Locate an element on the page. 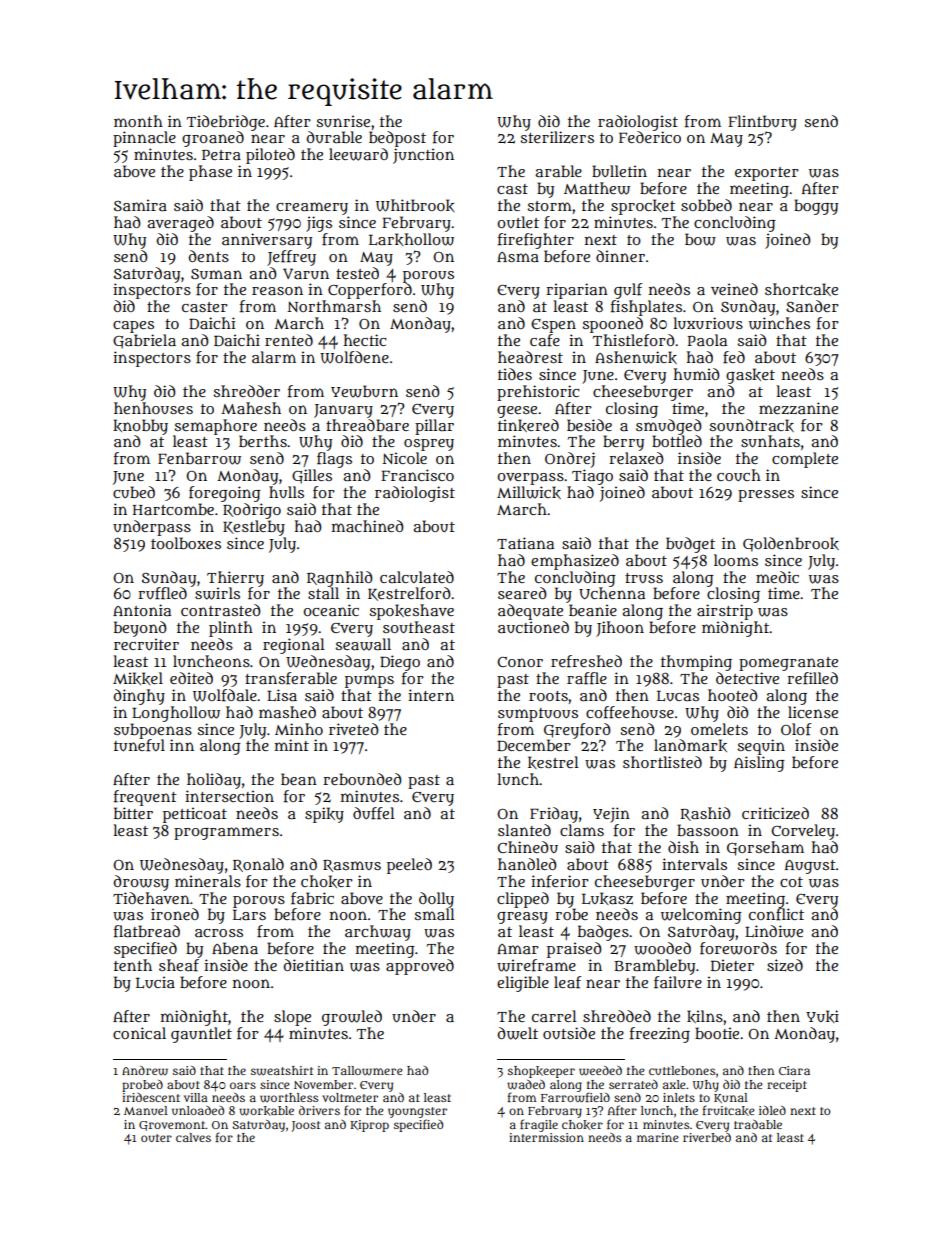  sterilizers is located at coordinates (557, 137).
